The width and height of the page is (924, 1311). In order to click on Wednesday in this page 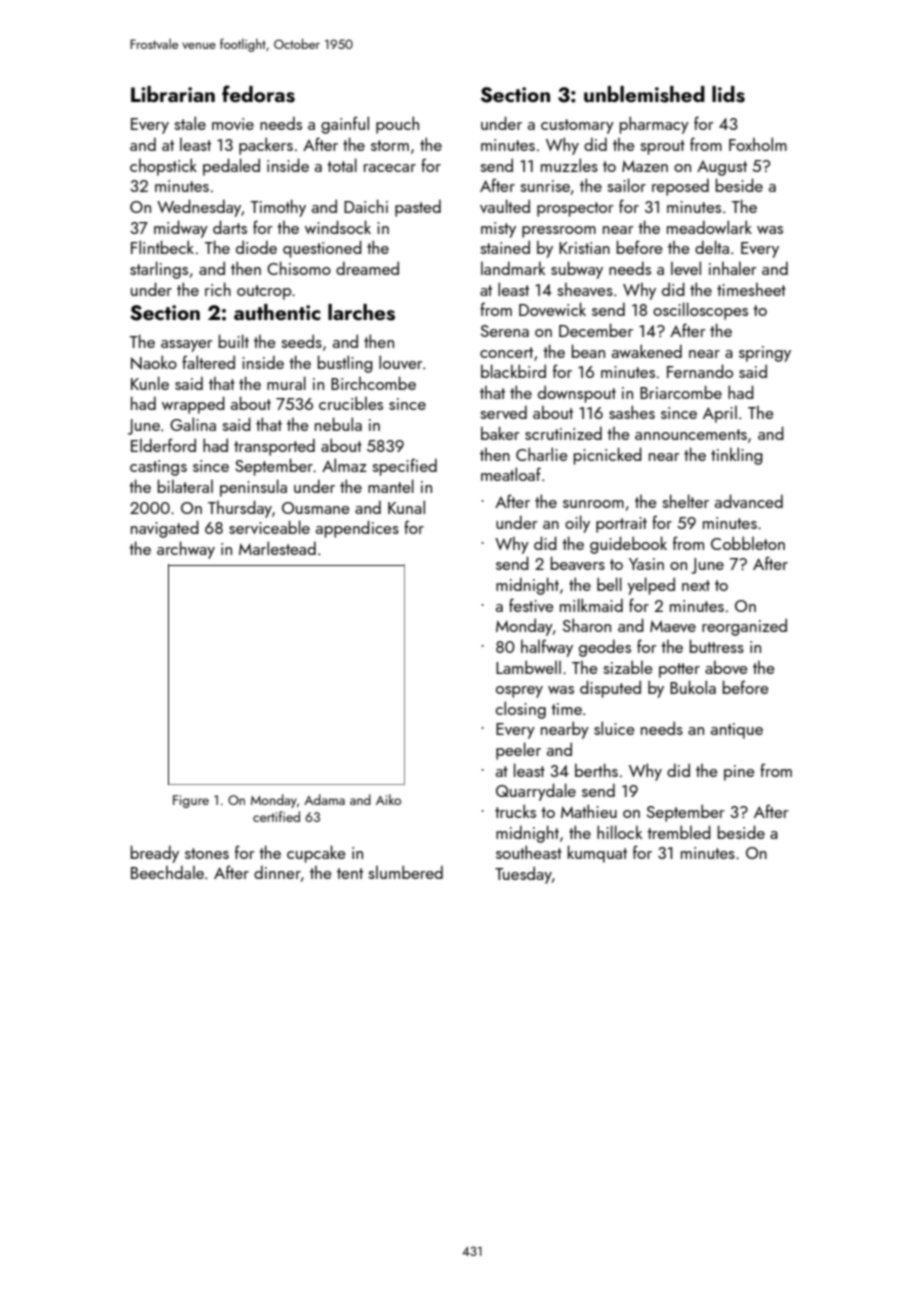, I will do `click(199, 208)`.
